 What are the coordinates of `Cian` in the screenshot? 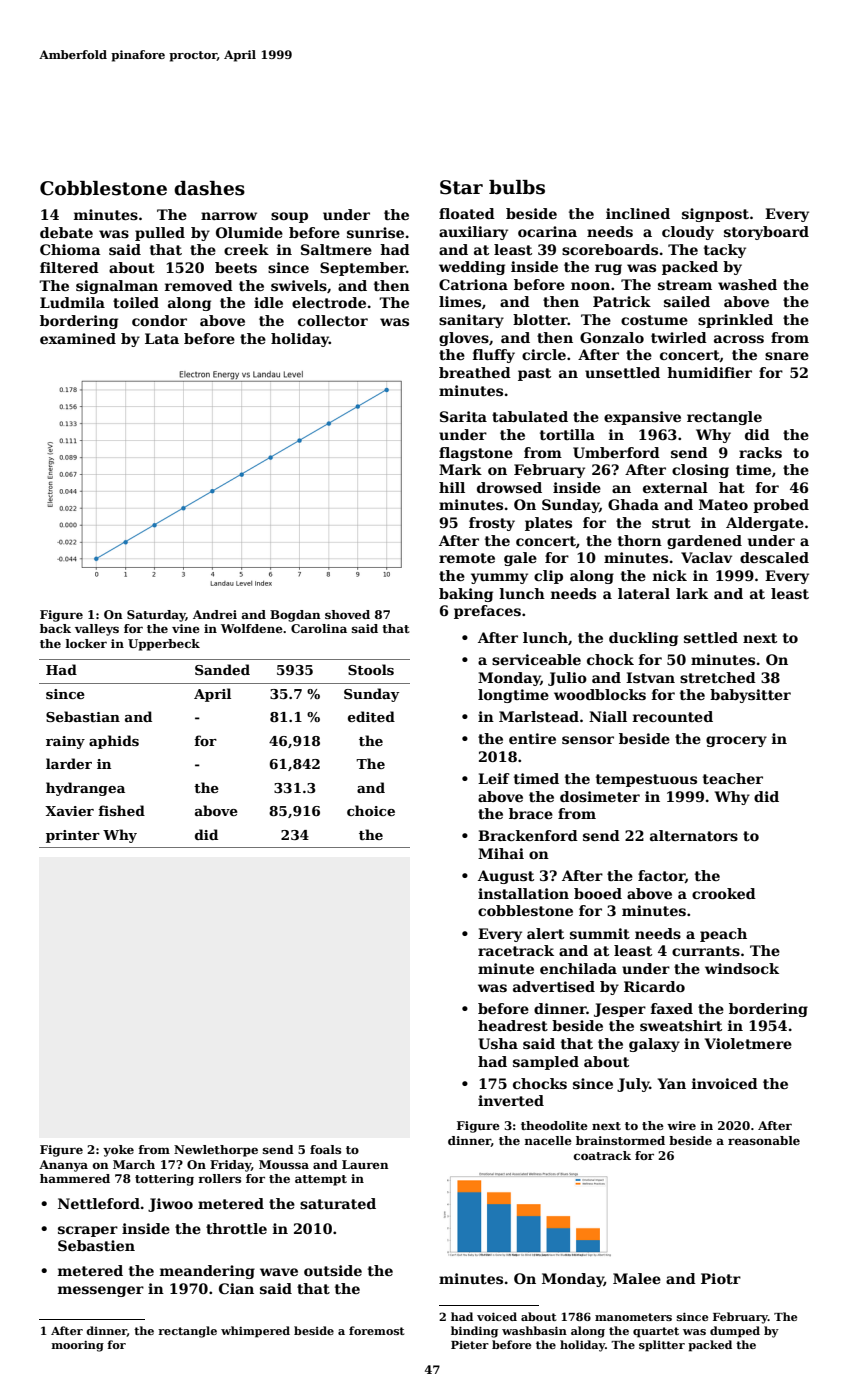 It's located at (236, 1288).
